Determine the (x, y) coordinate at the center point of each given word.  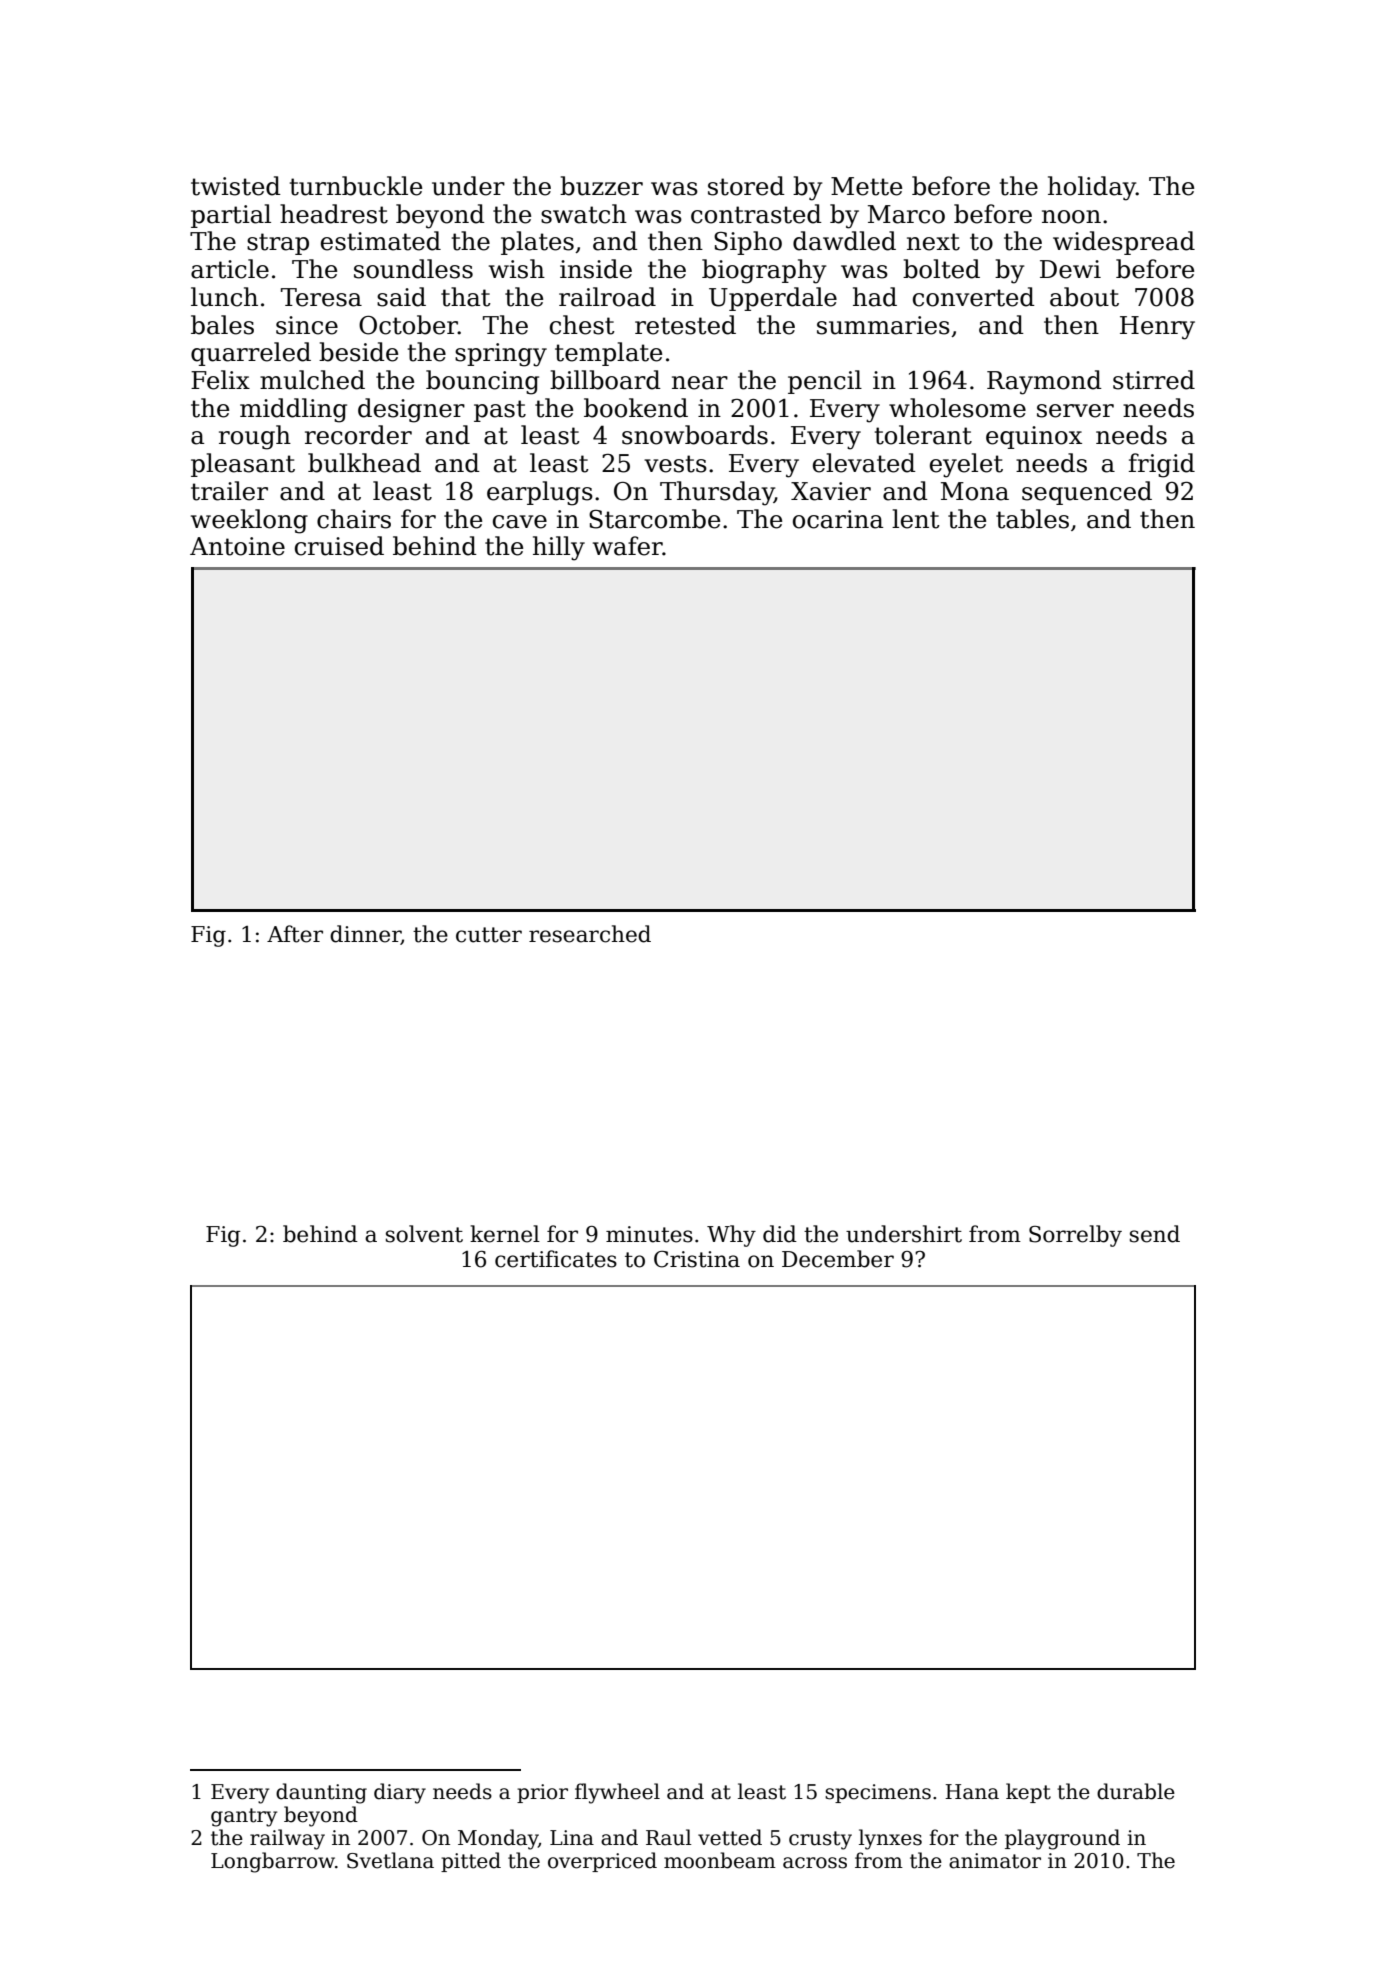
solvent (424, 1234)
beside (358, 352)
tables (1032, 519)
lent (916, 519)
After (295, 934)
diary (400, 1793)
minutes (649, 1234)
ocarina (838, 519)
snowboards (695, 435)
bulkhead (364, 463)
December (838, 1259)
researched (590, 934)
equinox (1034, 437)
